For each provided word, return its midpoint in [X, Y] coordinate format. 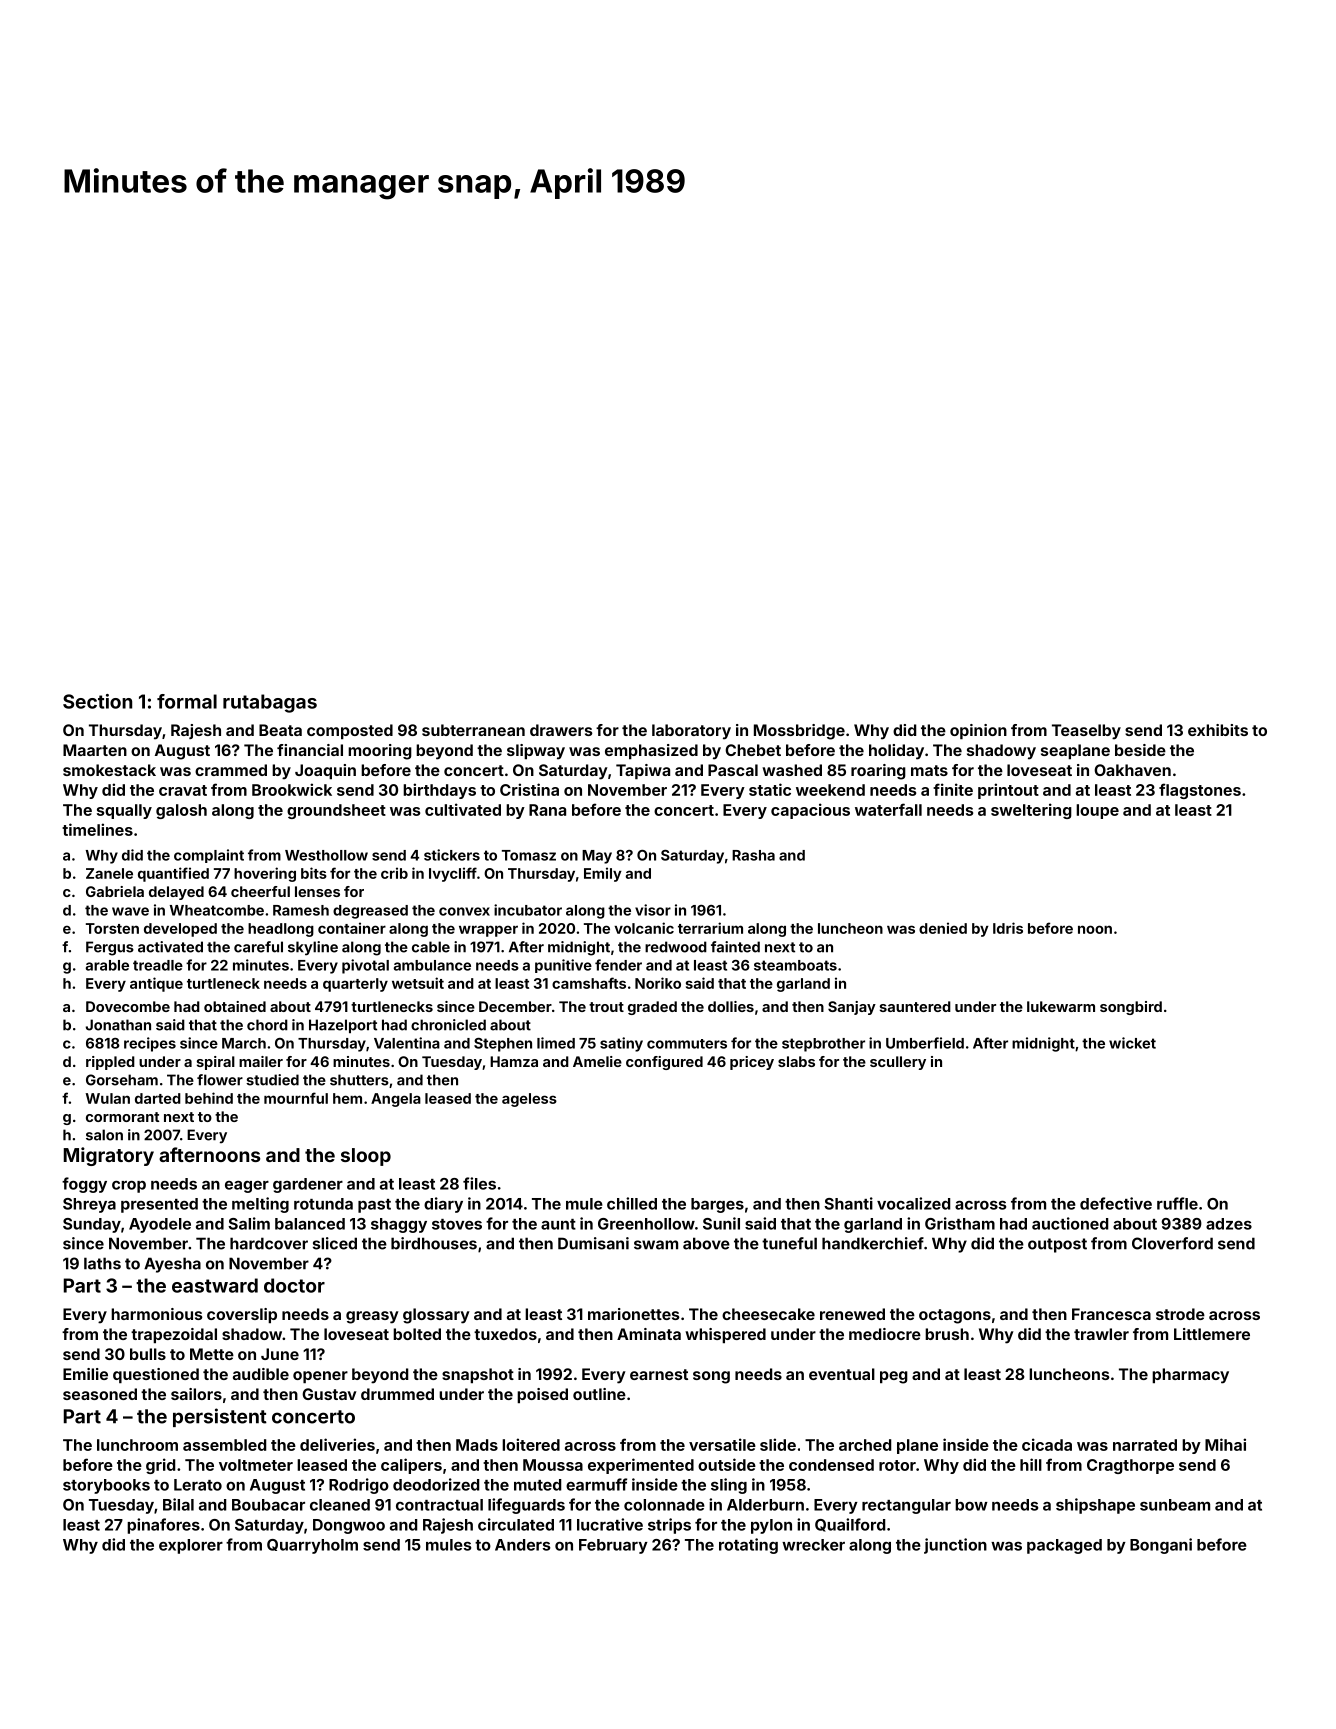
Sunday [92, 1225]
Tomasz [529, 855]
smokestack [109, 770]
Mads [477, 1445]
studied [272, 1080]
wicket [1132, 1043]
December [515, 1006]
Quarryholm [312, 1546]
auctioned [1070, 1223]
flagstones [1200, 791]
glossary [436, 1316]
